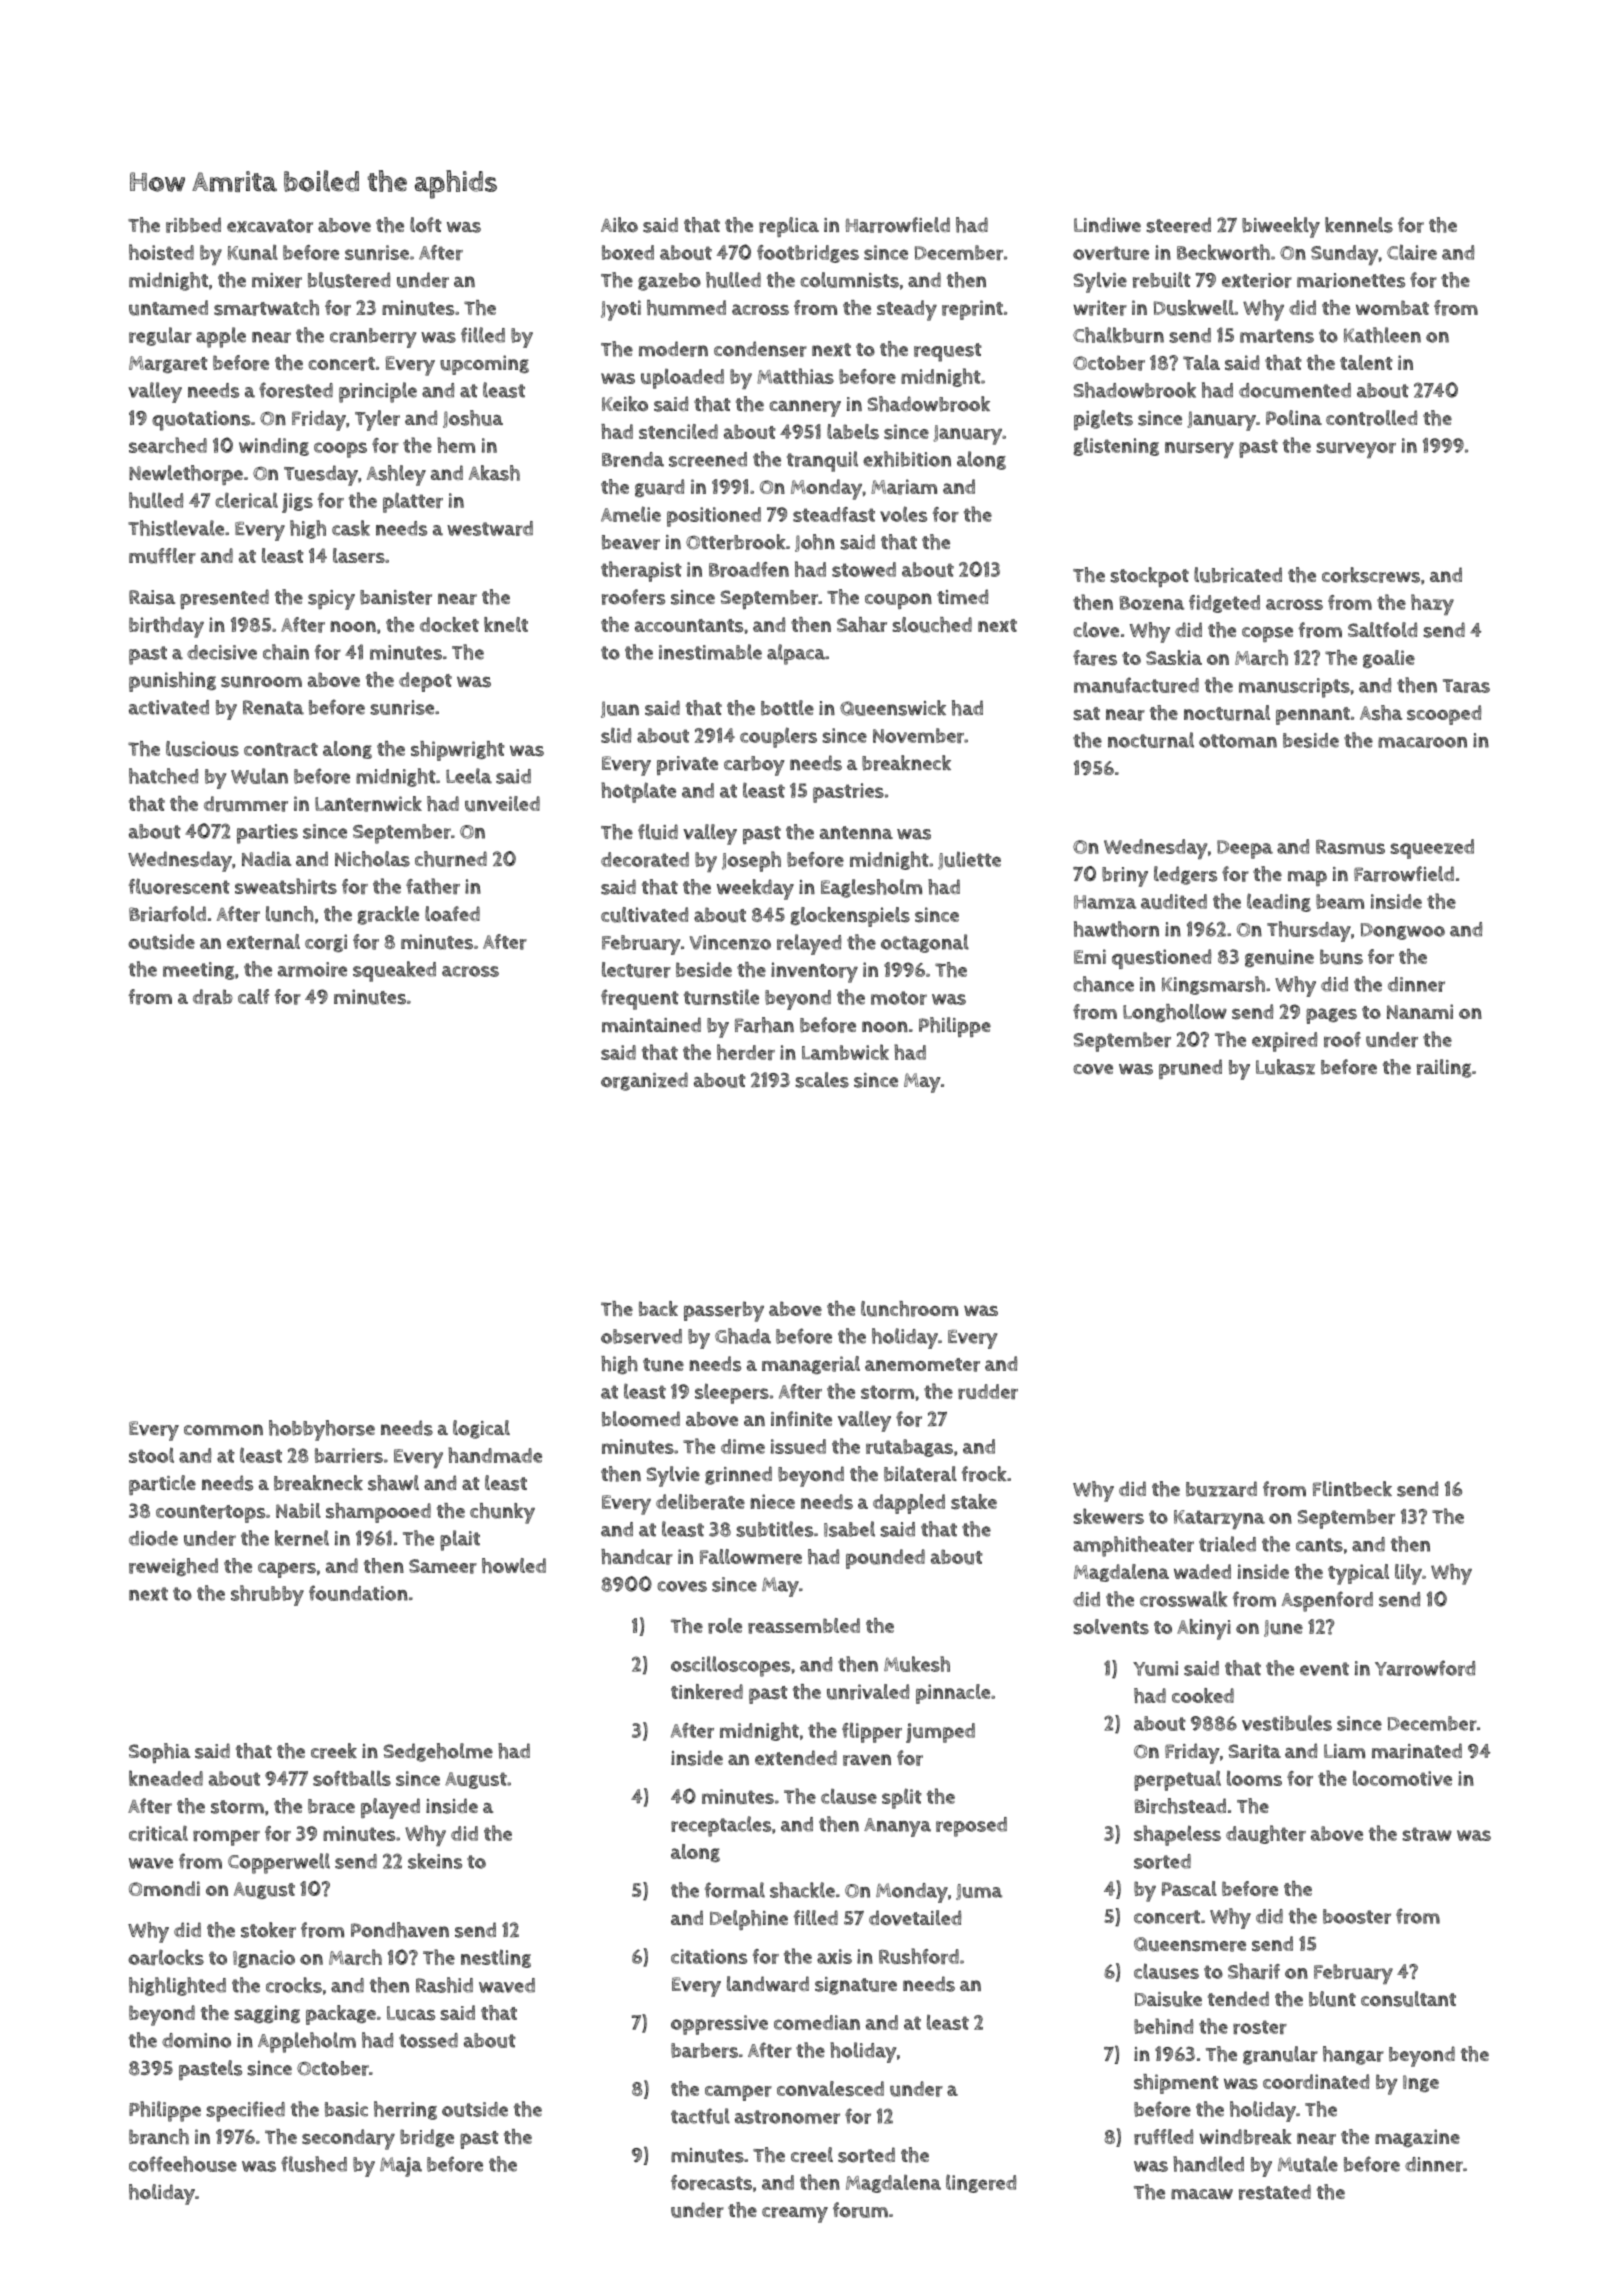 Image resolution: width=1620 pixels, height=2292 pixels. I want to click on dime, so click(743, 1446).
